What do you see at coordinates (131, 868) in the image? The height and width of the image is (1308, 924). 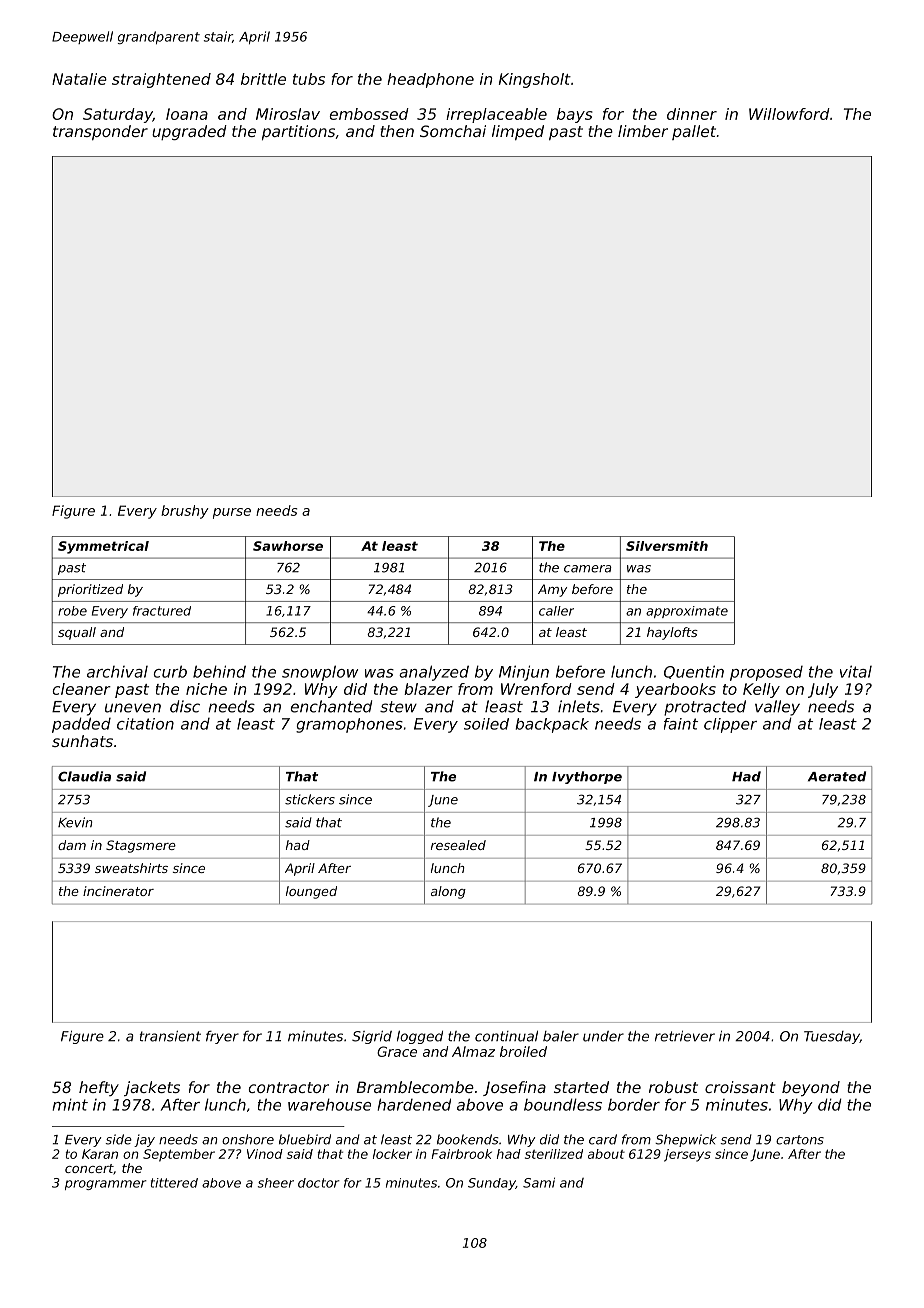 I see `sweatshirts` at bounding box center [131, 868].
